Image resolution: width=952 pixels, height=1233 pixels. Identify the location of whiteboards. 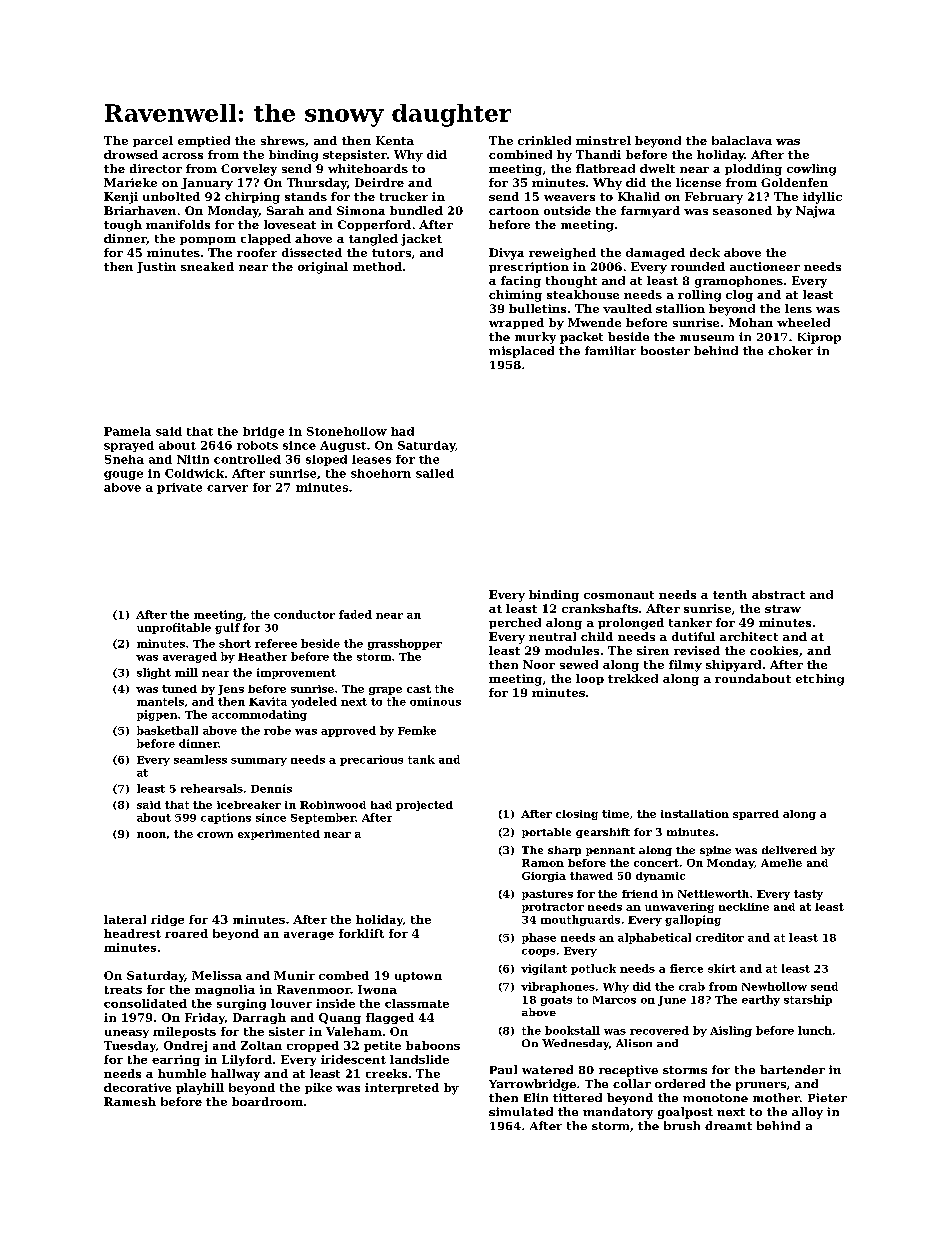
(368, 168).
